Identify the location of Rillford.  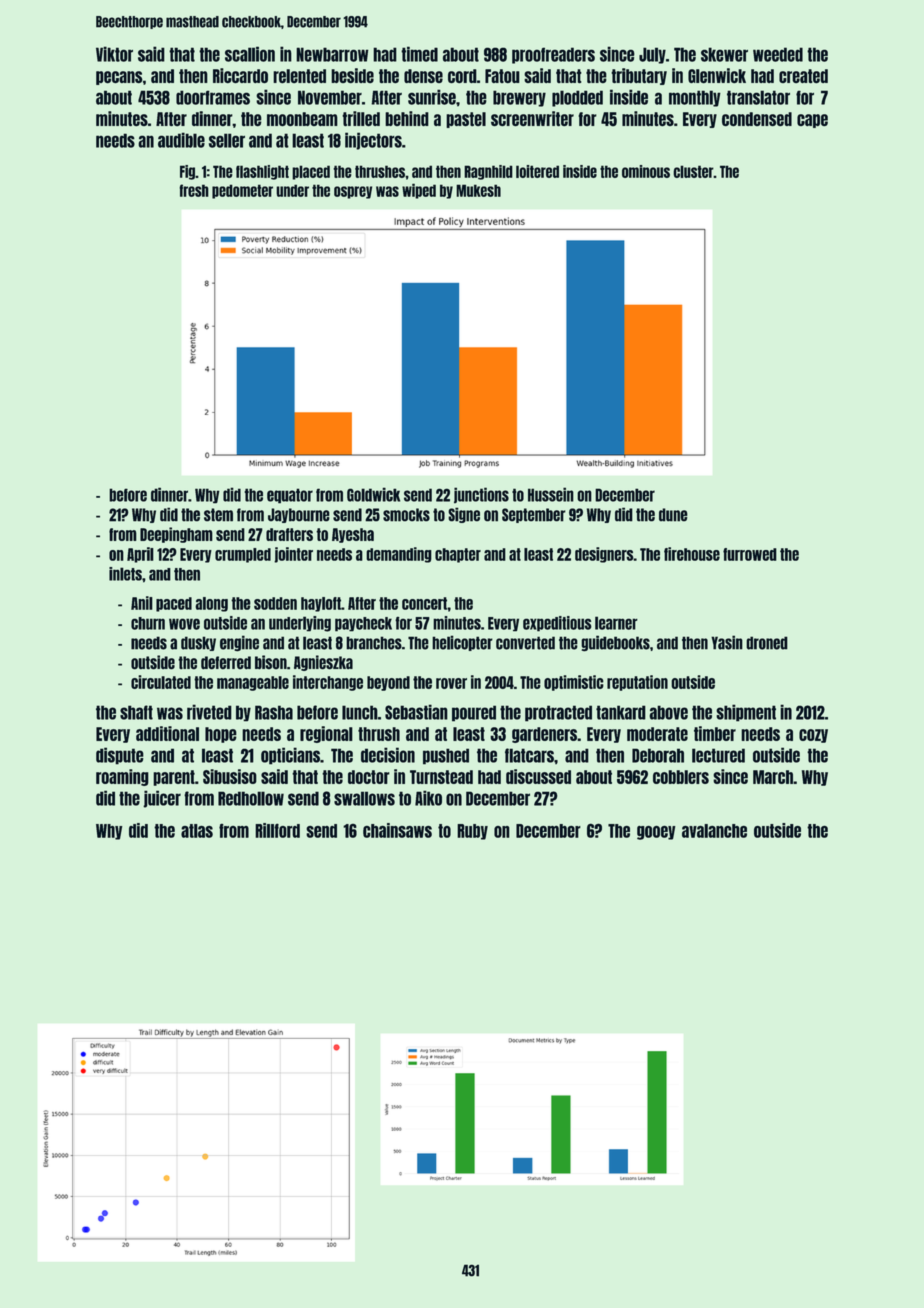
(277, 830).
